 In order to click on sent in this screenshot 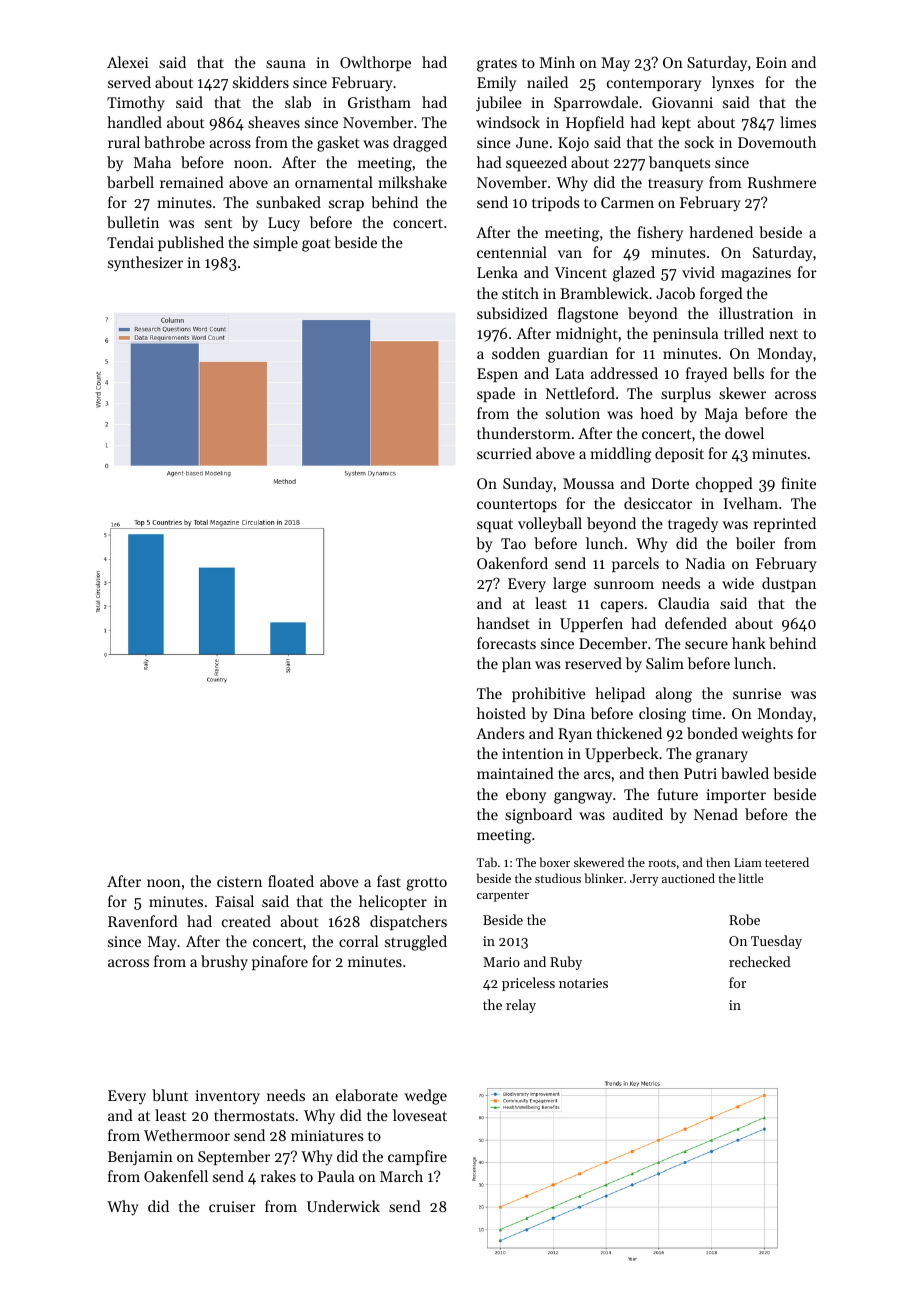, I will do `click(218, 223)`.
